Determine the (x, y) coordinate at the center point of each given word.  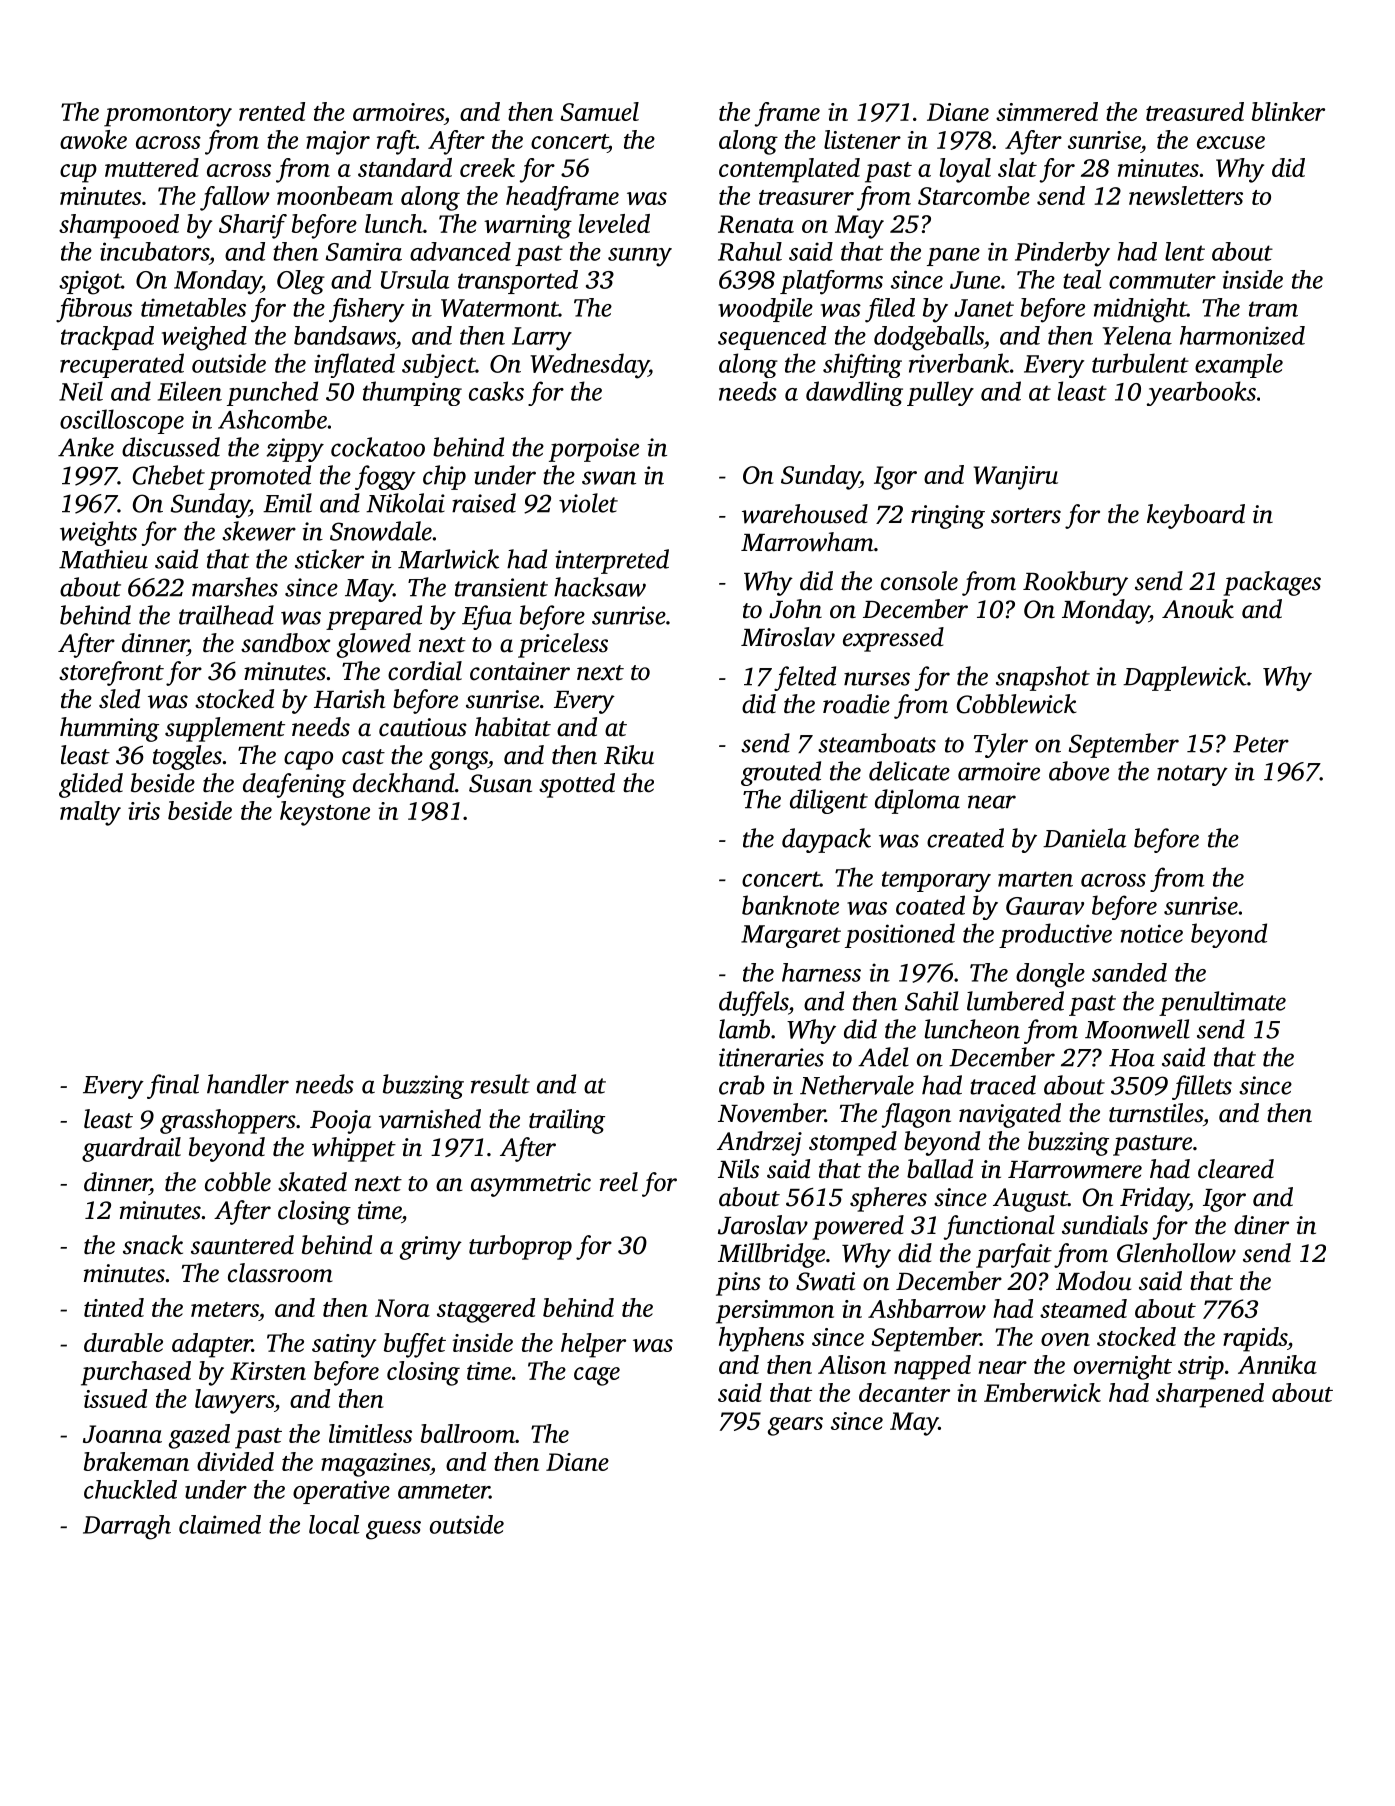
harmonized (1242, 335)
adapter (212, 1345)
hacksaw (600, 587)
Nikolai (405, 503)
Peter (1261, 744)
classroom (280, 1273)
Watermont (500, 308)
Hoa (1132, 1058)
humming (109, 729)
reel (619, 1182)
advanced (460, 251)
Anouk (1198, 609)
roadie (856, 704)
